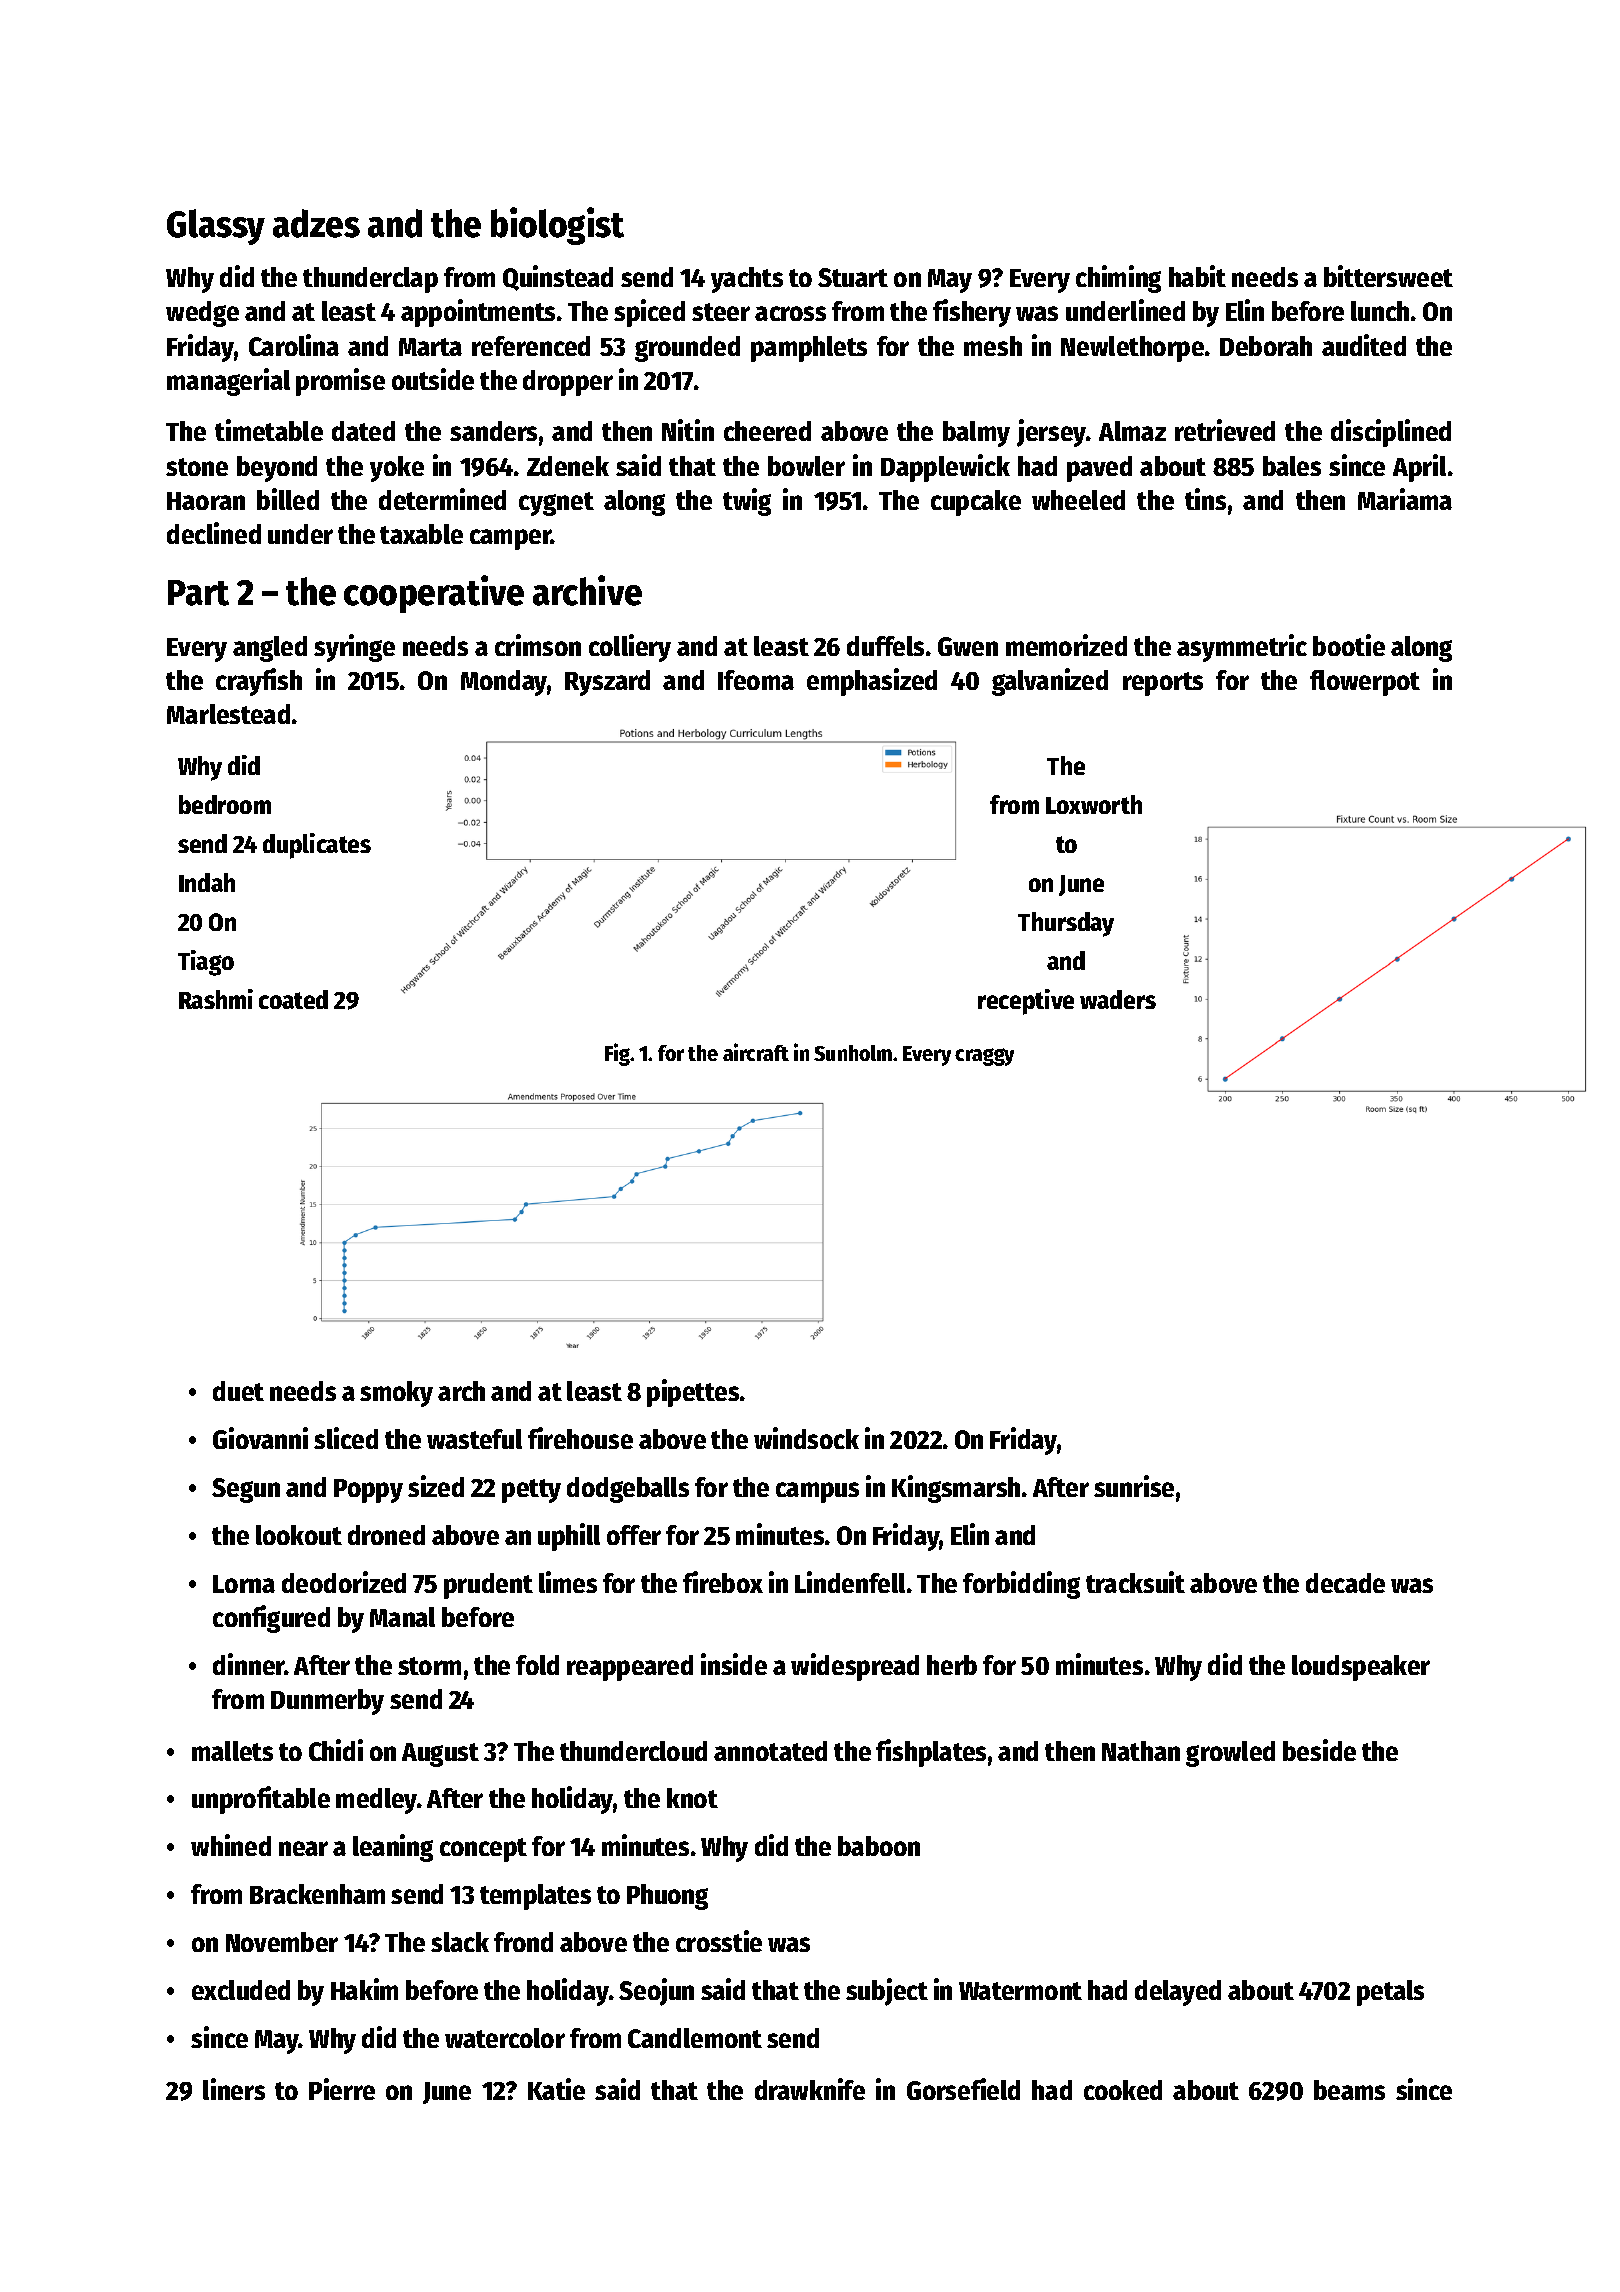 This screenshot has height=2292, width=1620. What do you see at coordinates (756, 1052) in the screenshot?
I see `aircraft` at bounding box center [756, 1052].
